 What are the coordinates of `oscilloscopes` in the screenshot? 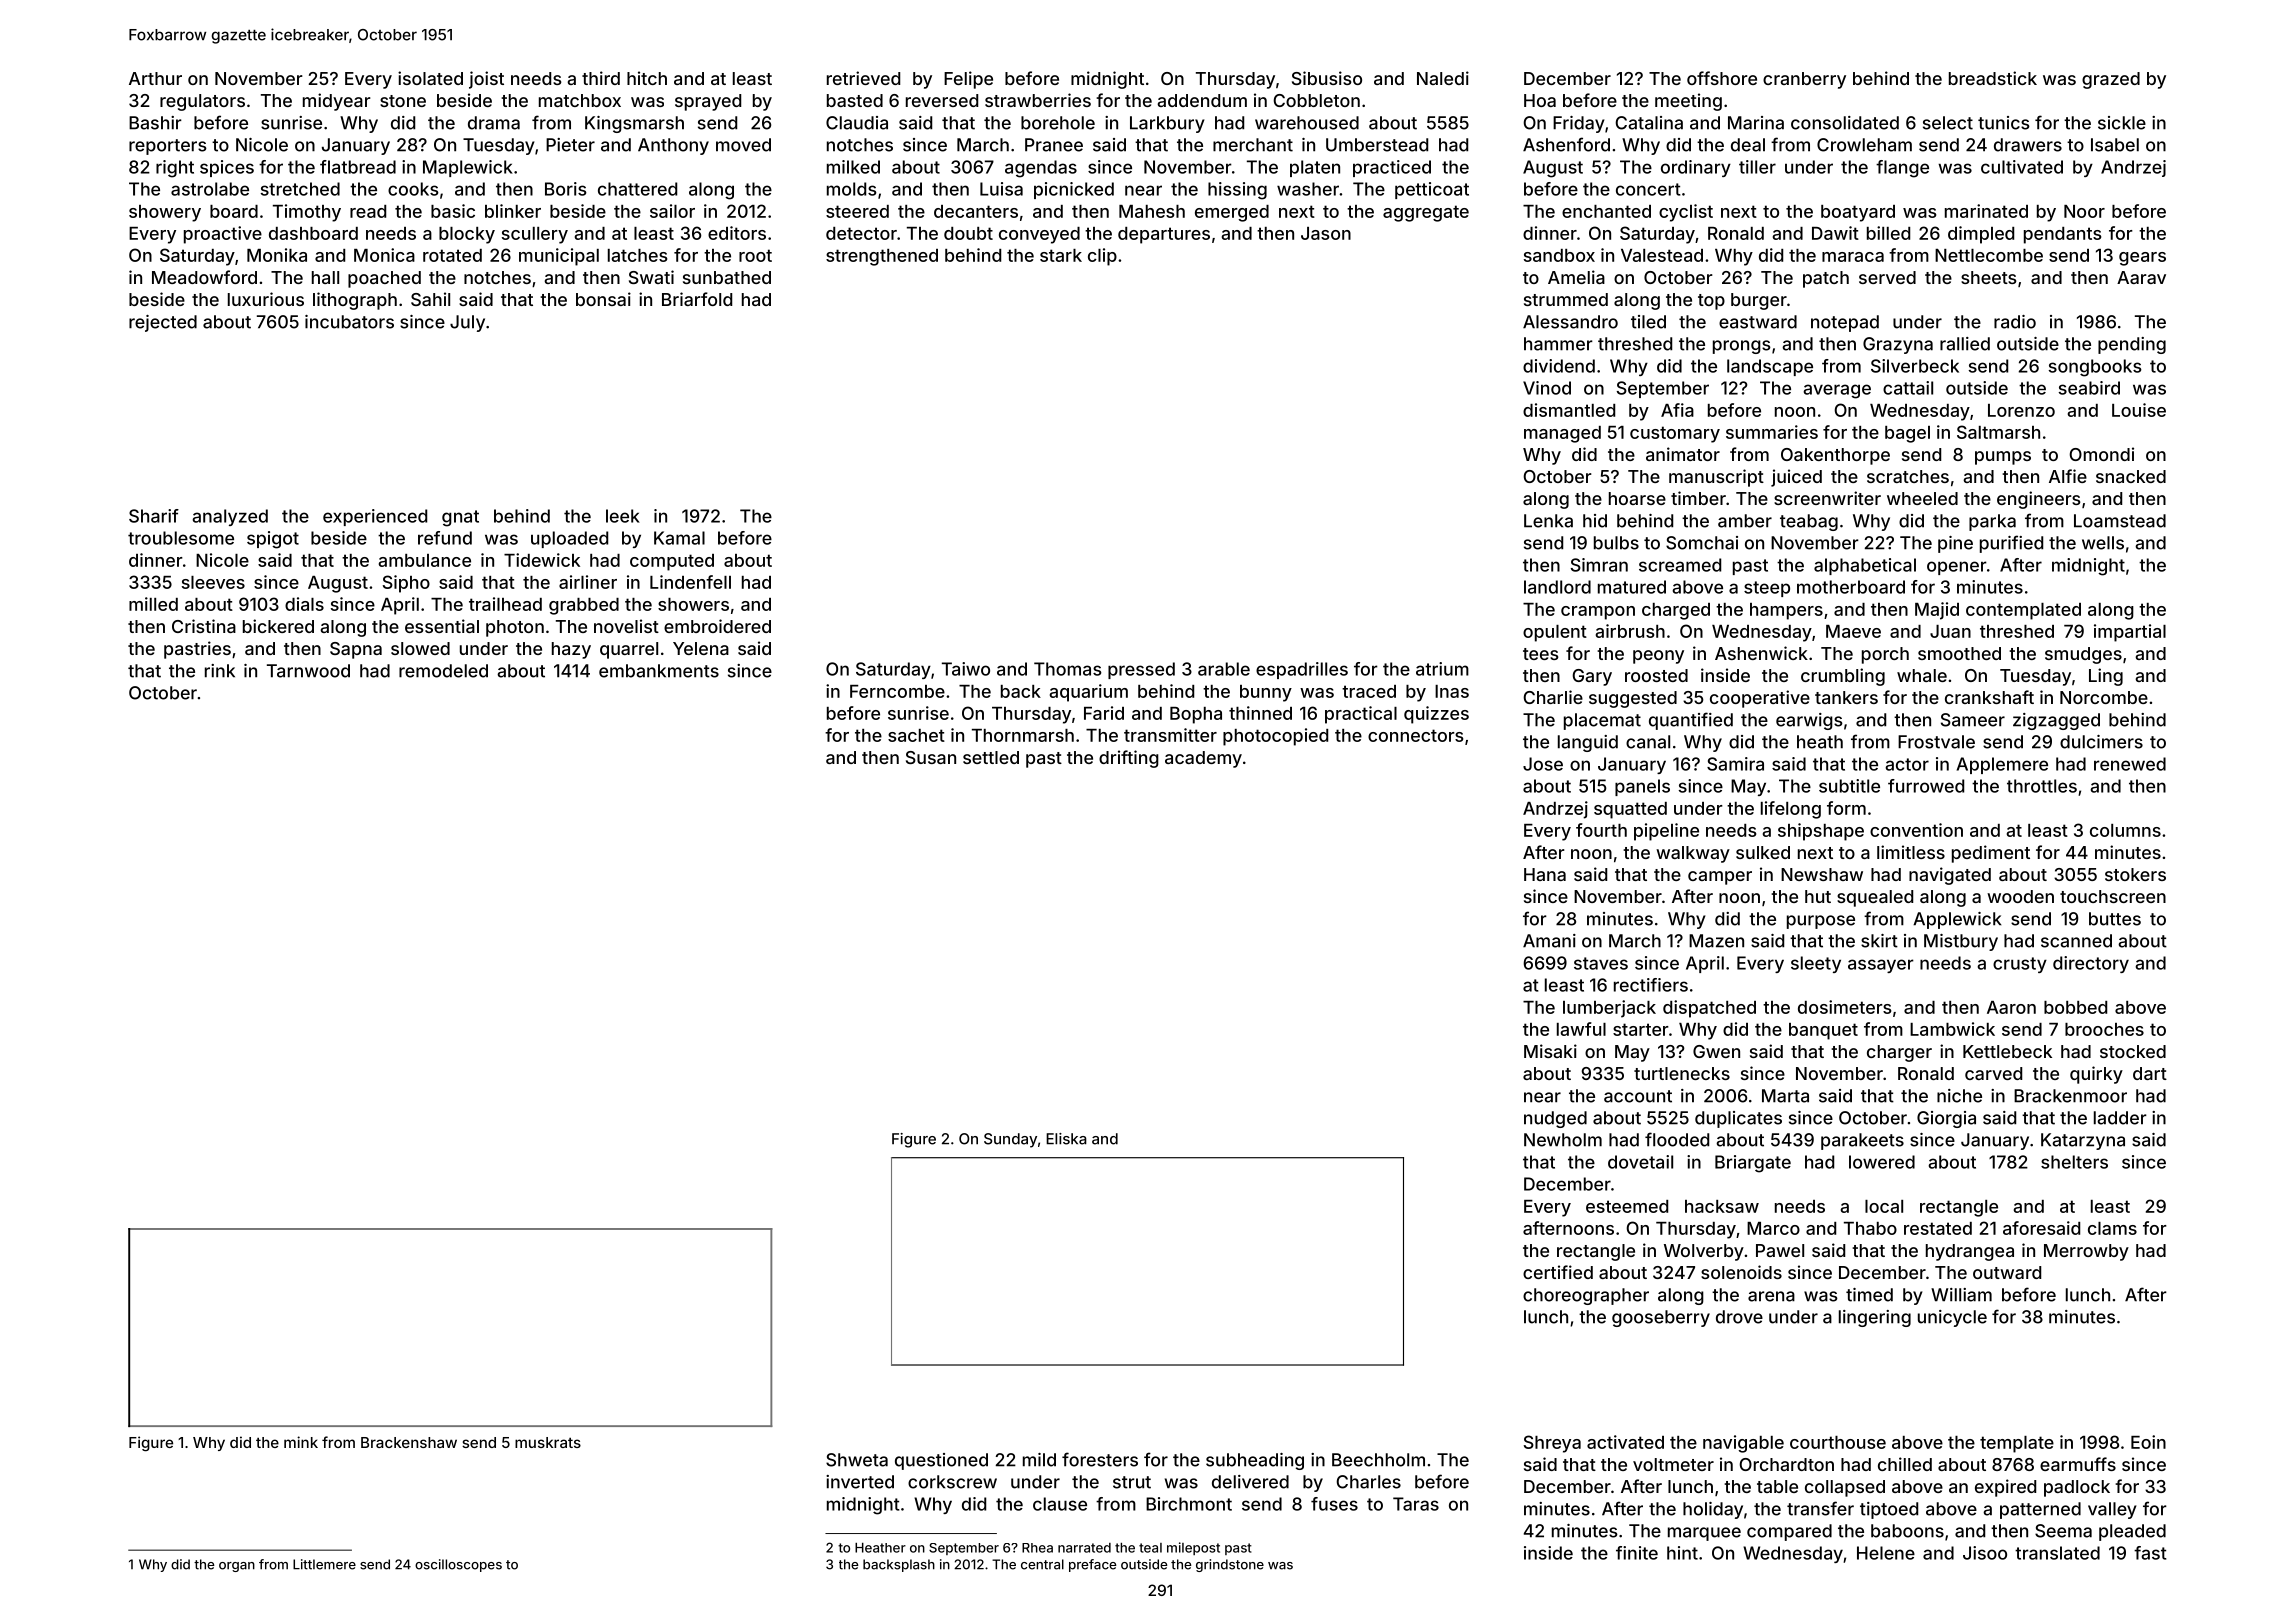 It's located at (458, 1565).
